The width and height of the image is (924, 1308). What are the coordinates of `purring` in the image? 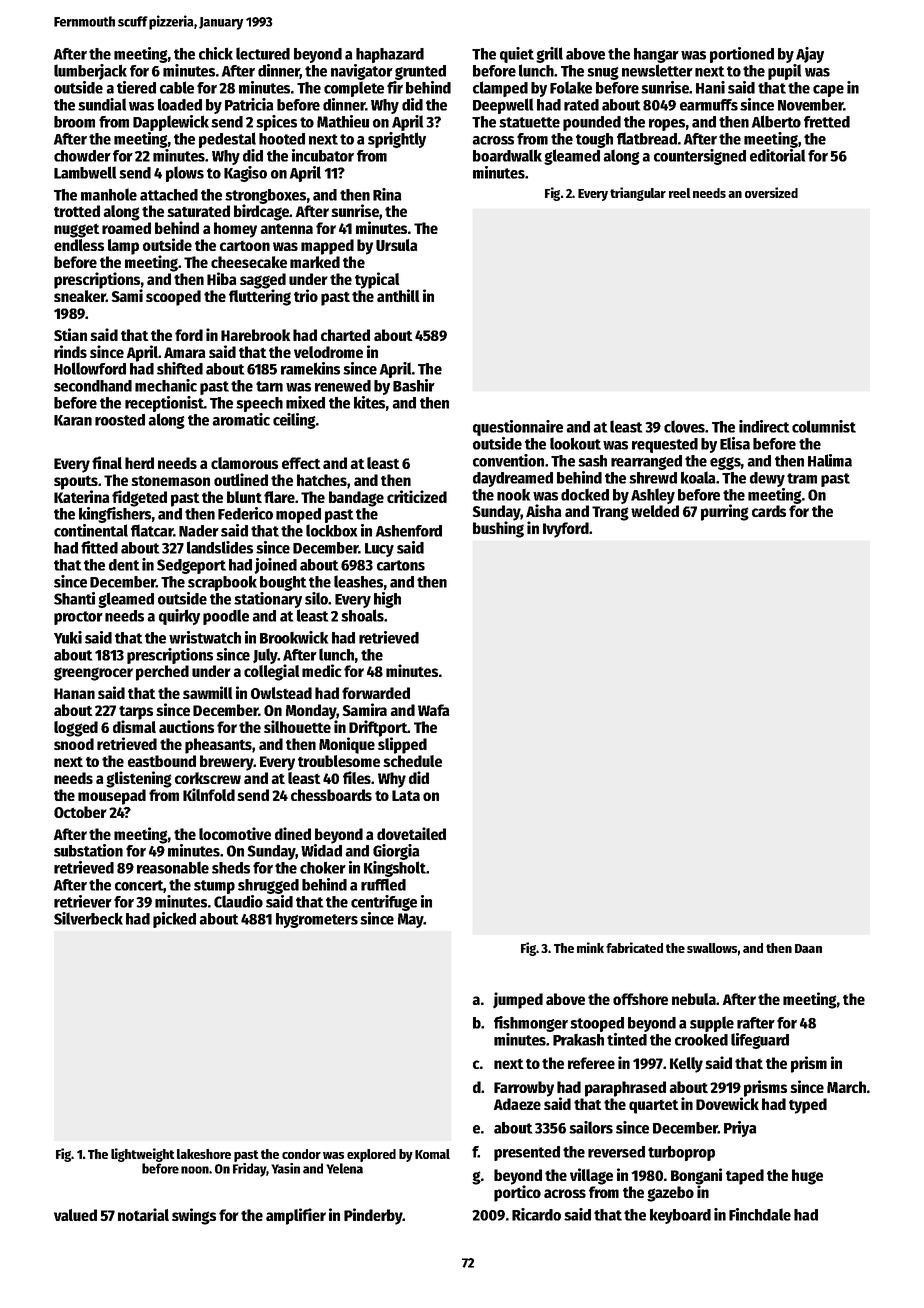 It's located at (725, 512).
